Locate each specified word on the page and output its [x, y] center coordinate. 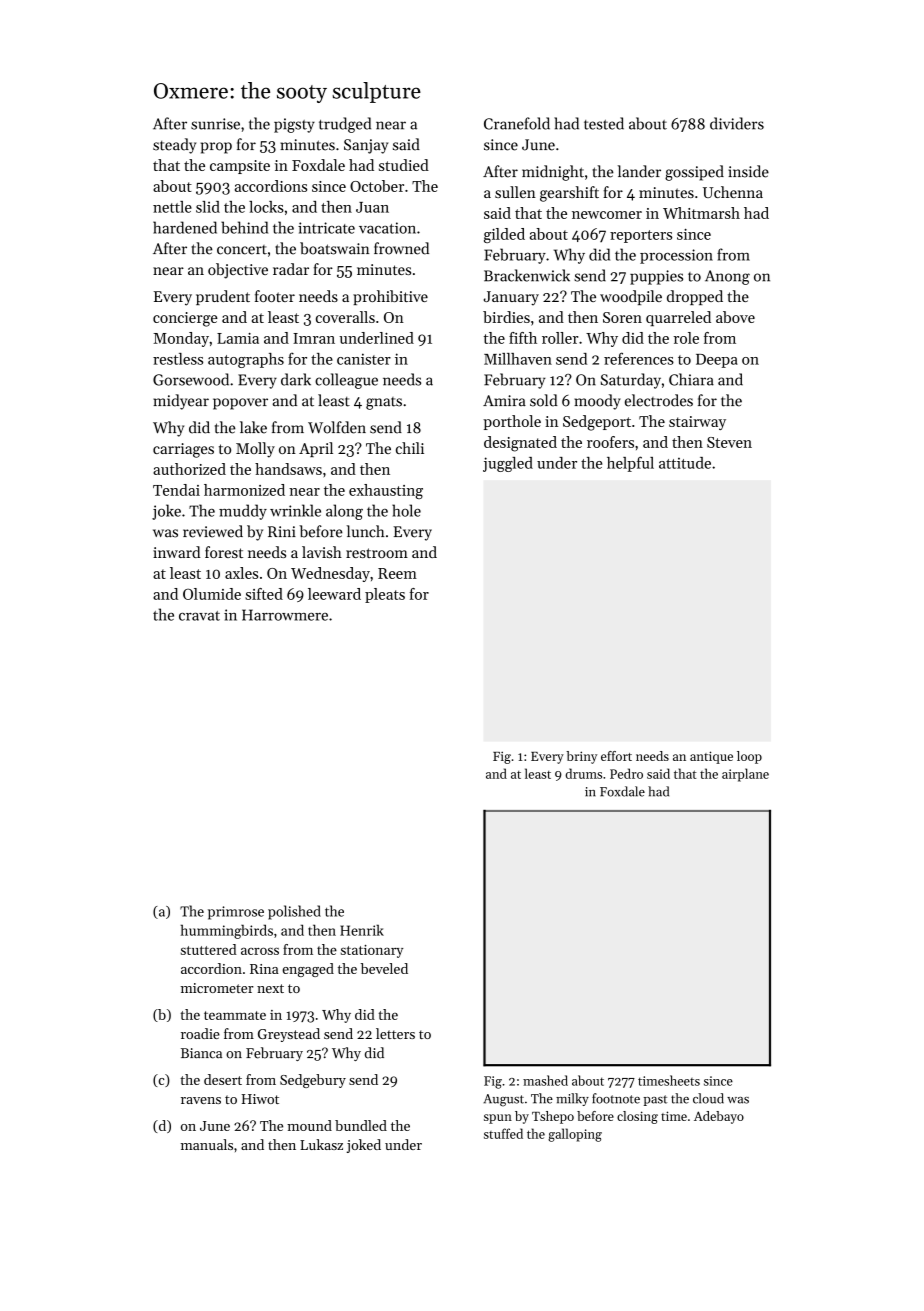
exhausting [386, 491]
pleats [385, 595]
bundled [361, 1125]
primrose [236, 913]
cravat [199, 616]
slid [208, 207]
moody [597, 402]
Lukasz [321, 1144]
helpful [630, 464]
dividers [737, 123]
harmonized [244, 490]
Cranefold [517, 123]
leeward [334, 594]
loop [749, 757]
